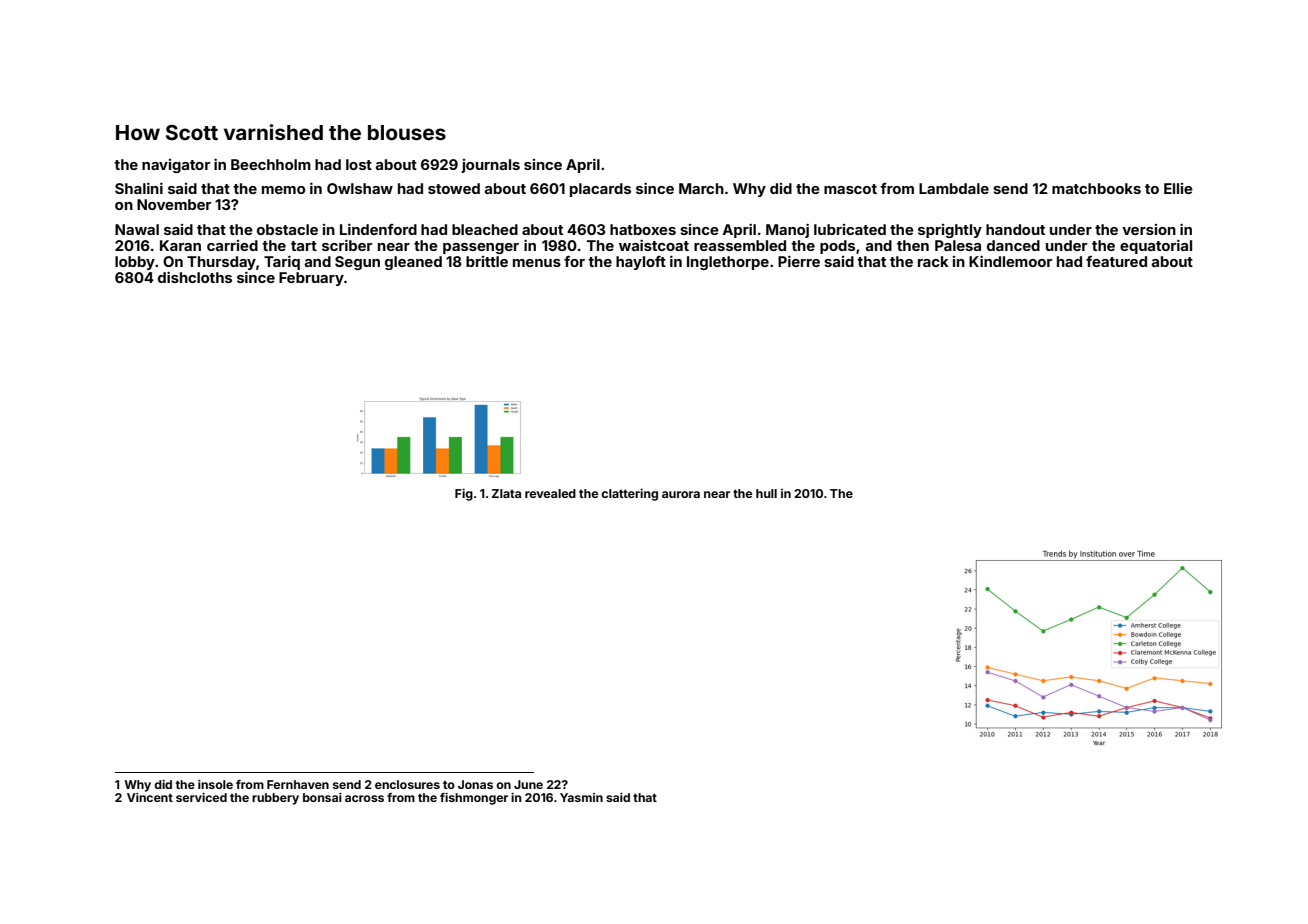  I want to click on fishmonger, so click(474, 799).
